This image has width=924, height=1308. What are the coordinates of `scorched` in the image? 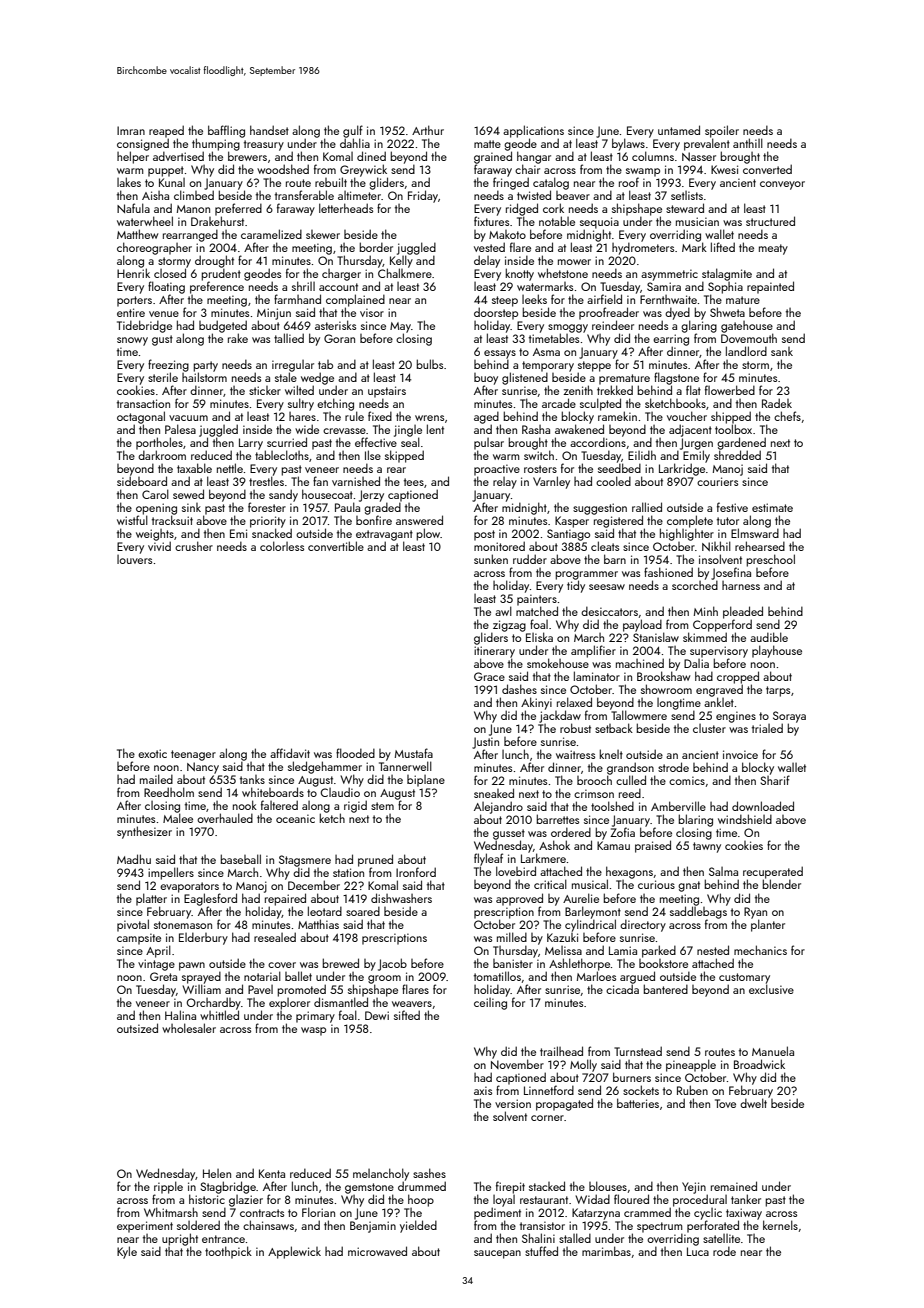 It's located at (695, 585).
